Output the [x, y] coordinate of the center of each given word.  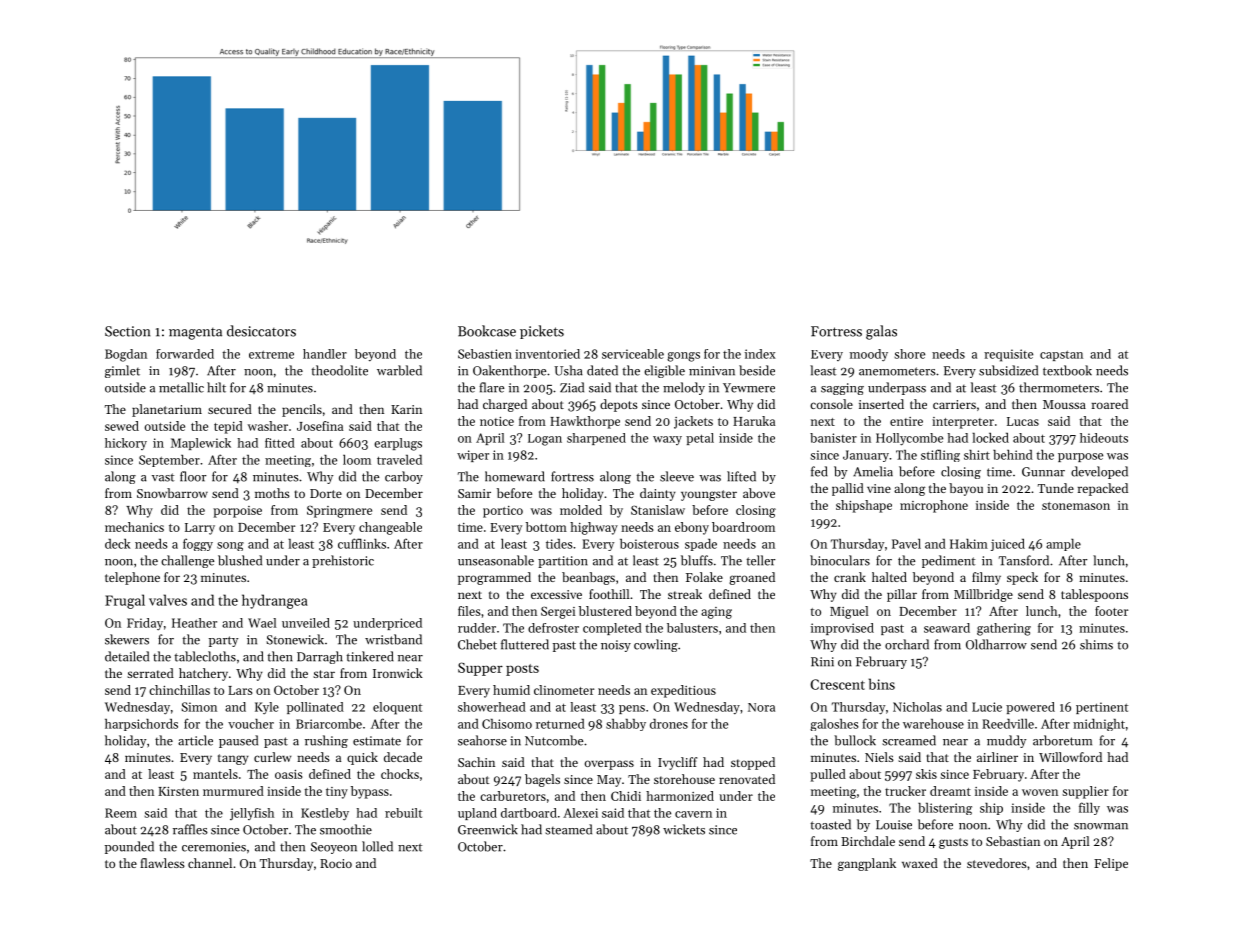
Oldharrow [996, 644]
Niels [879, 757]
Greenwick [488, 829]
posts [522, 670]
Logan [545, 440]
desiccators [261, 331]
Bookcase [487, 331]
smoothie [346, 829]
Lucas [1023, 421]
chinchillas [179, 690]
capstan [1061, 355]
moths [272, 493]
